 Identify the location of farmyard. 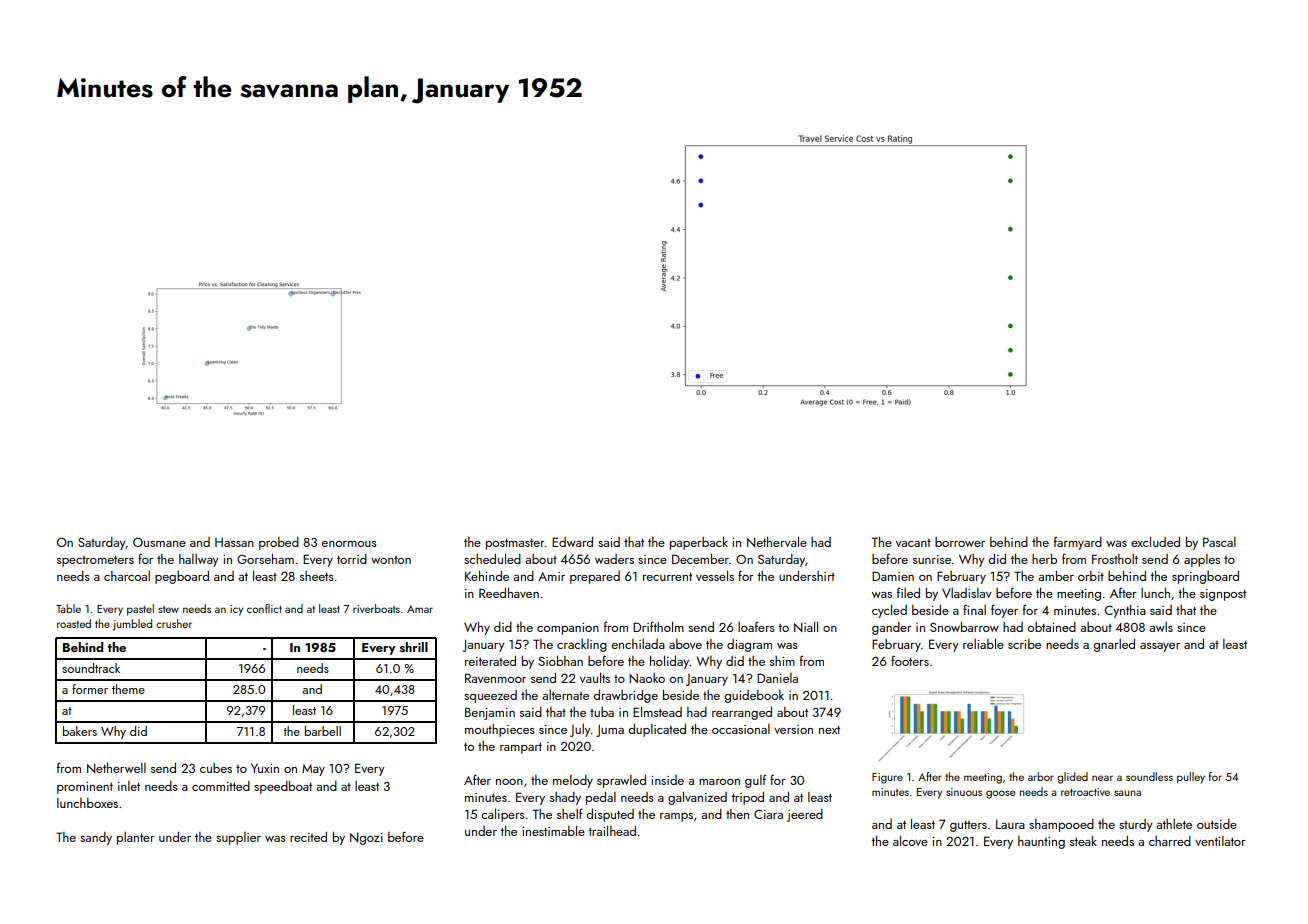
(1078, 543).
